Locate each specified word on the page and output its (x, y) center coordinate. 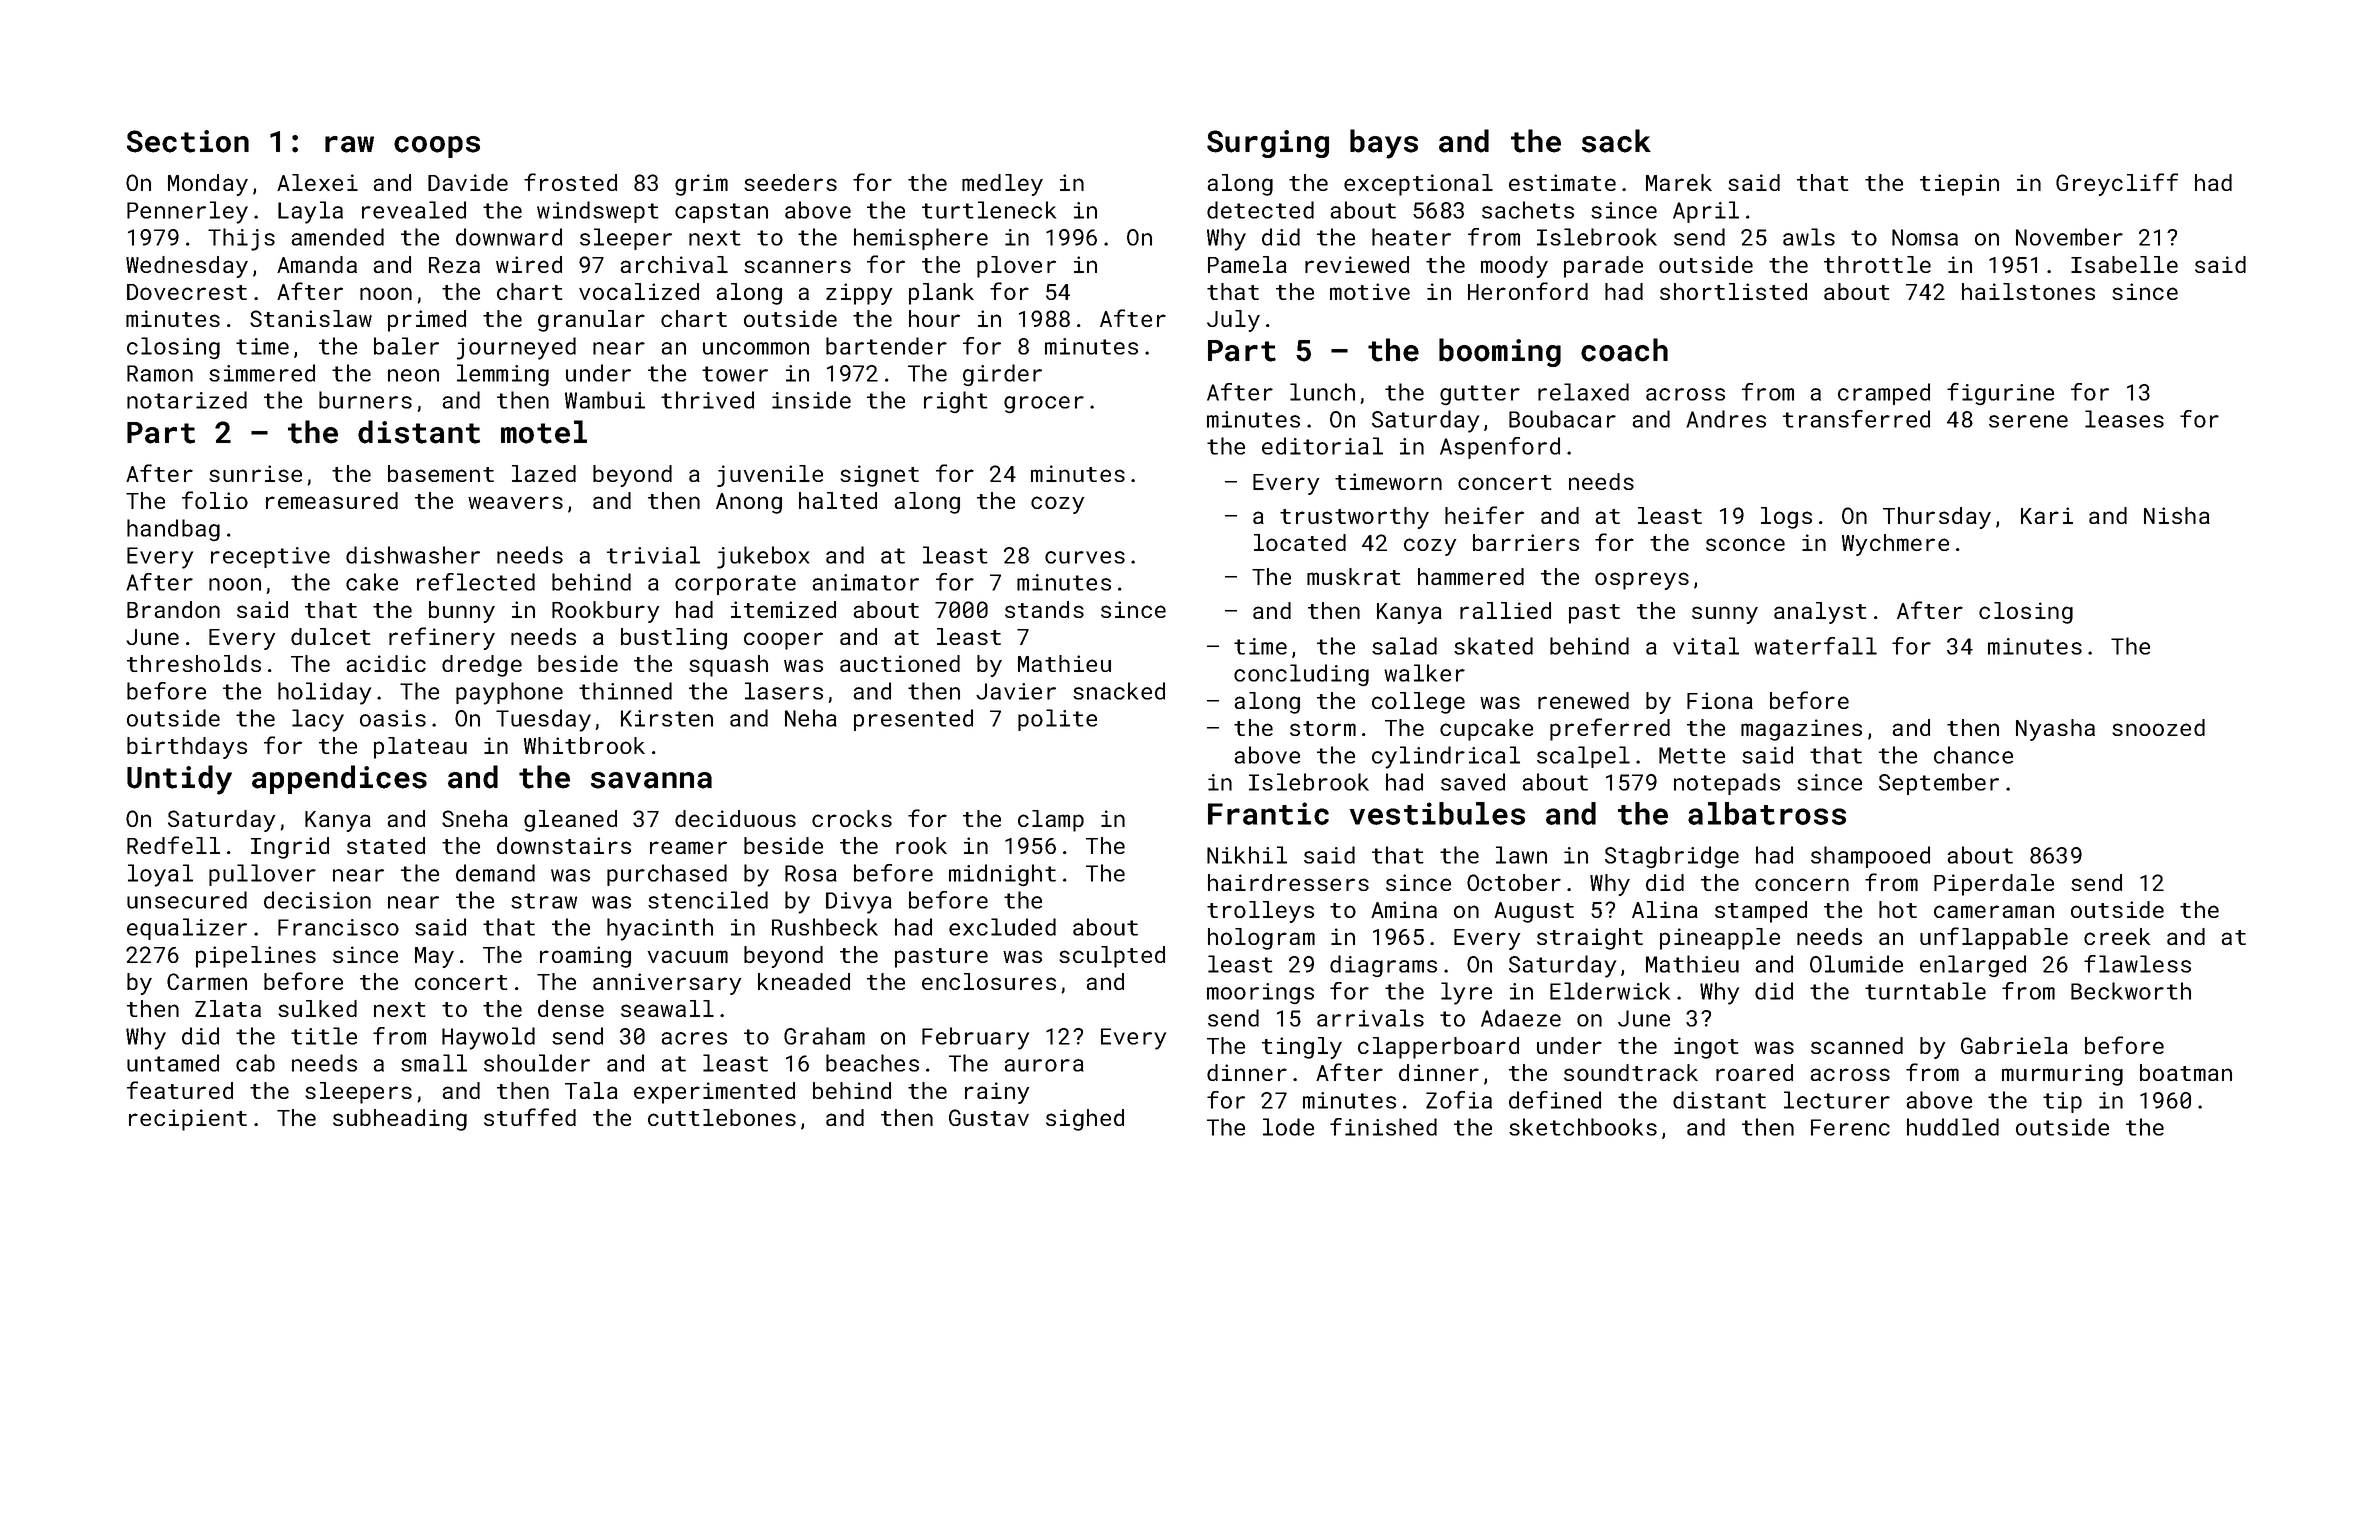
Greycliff (2117, 184)
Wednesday (187, 267)
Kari (2047, 515)
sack (1616, 141)
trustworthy (1354, 518)
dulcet (330, 636)
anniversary (667, 984)
